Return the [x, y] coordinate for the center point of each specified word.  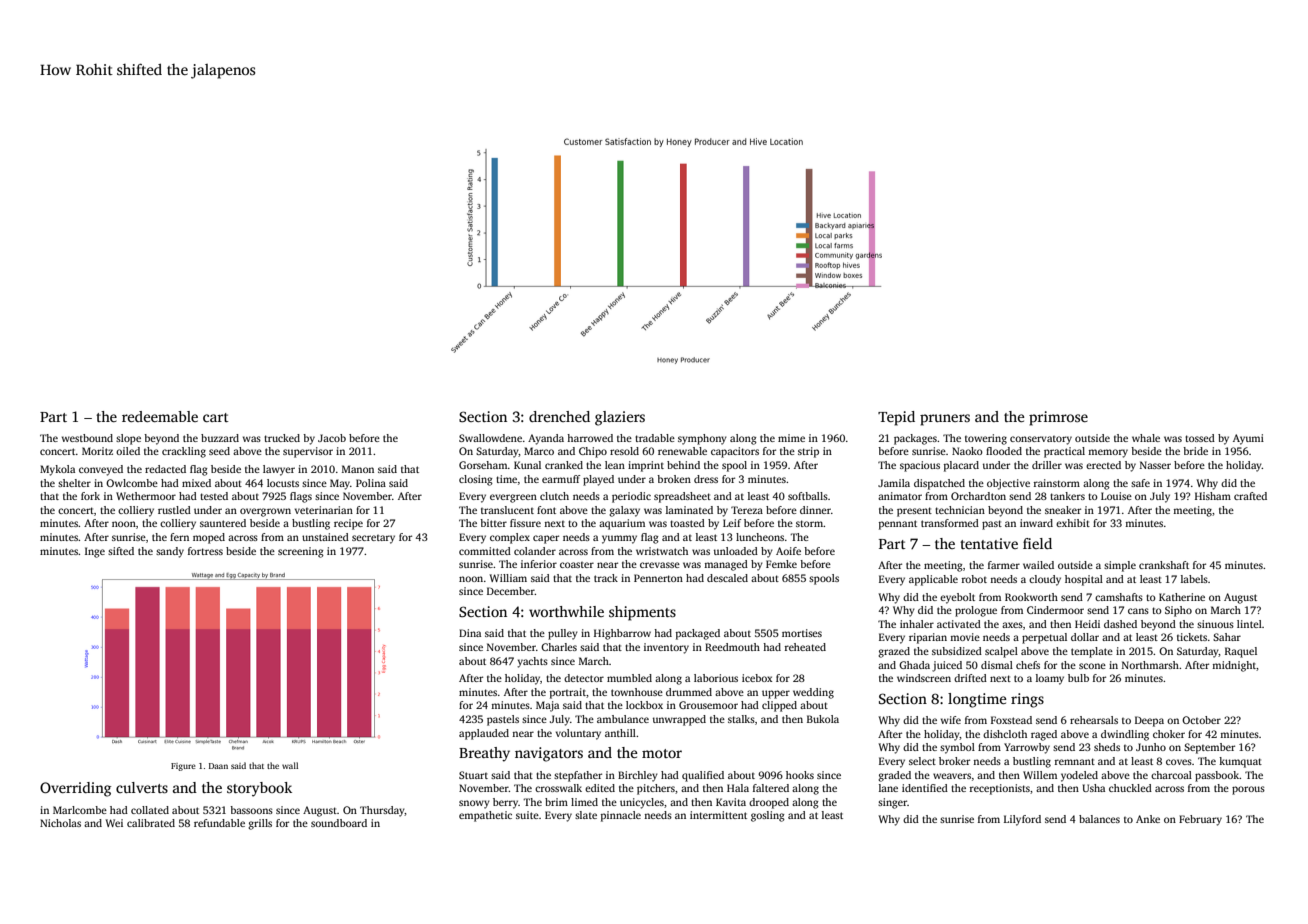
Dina [470, 633]
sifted [121, 551]
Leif [732, 523]
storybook [259, 789]
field [1037, 543]
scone [1092, 666]
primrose [1058, 418]
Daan [218, 766]
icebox [757, 678]
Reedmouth [732, 647]
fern [179, 537]
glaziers [620, 418]
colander [535, 551]
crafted [1250, 496]
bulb [1078, 678]
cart [216, 417]
